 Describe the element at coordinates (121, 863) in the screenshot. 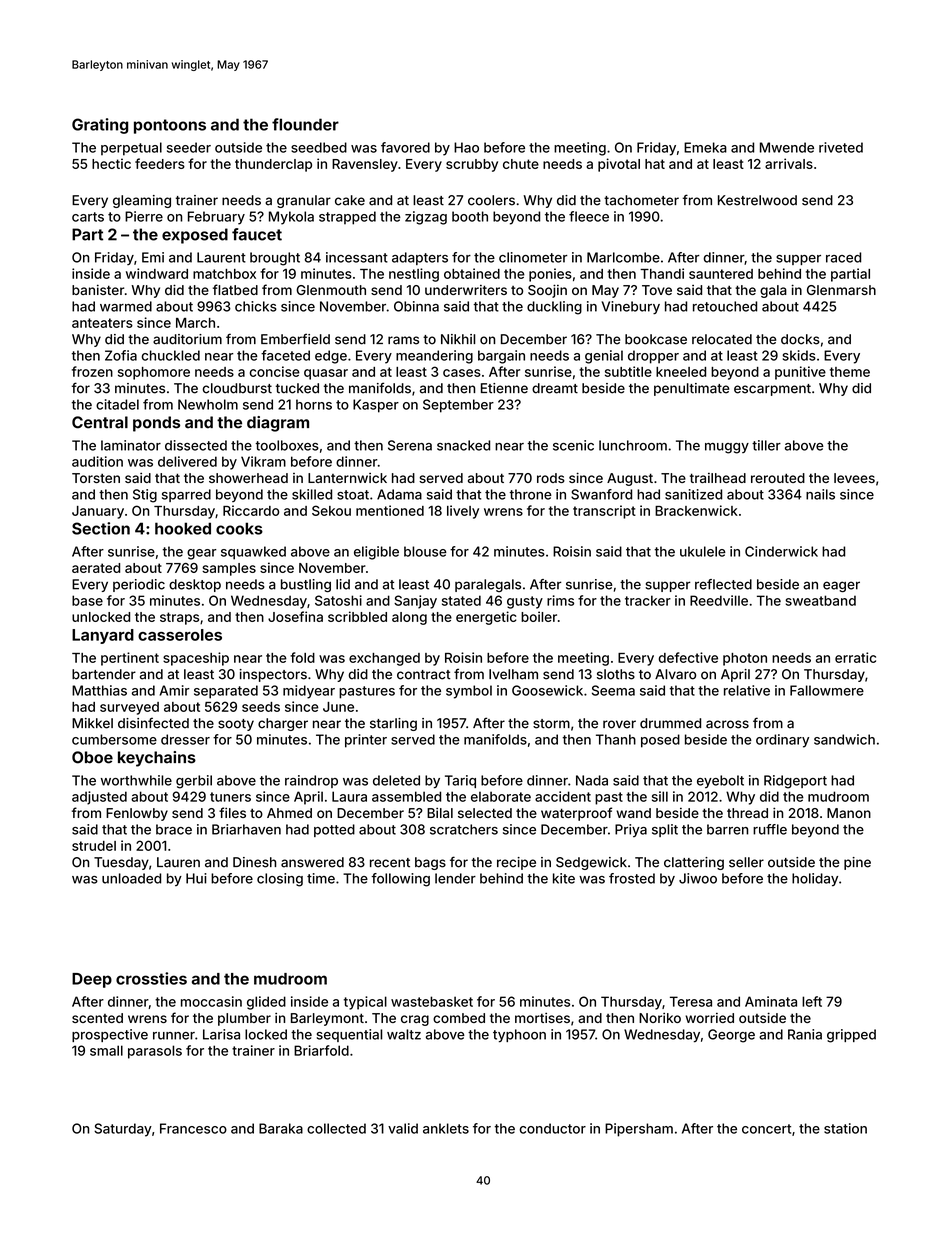

I see `Tuesday` at that location.
